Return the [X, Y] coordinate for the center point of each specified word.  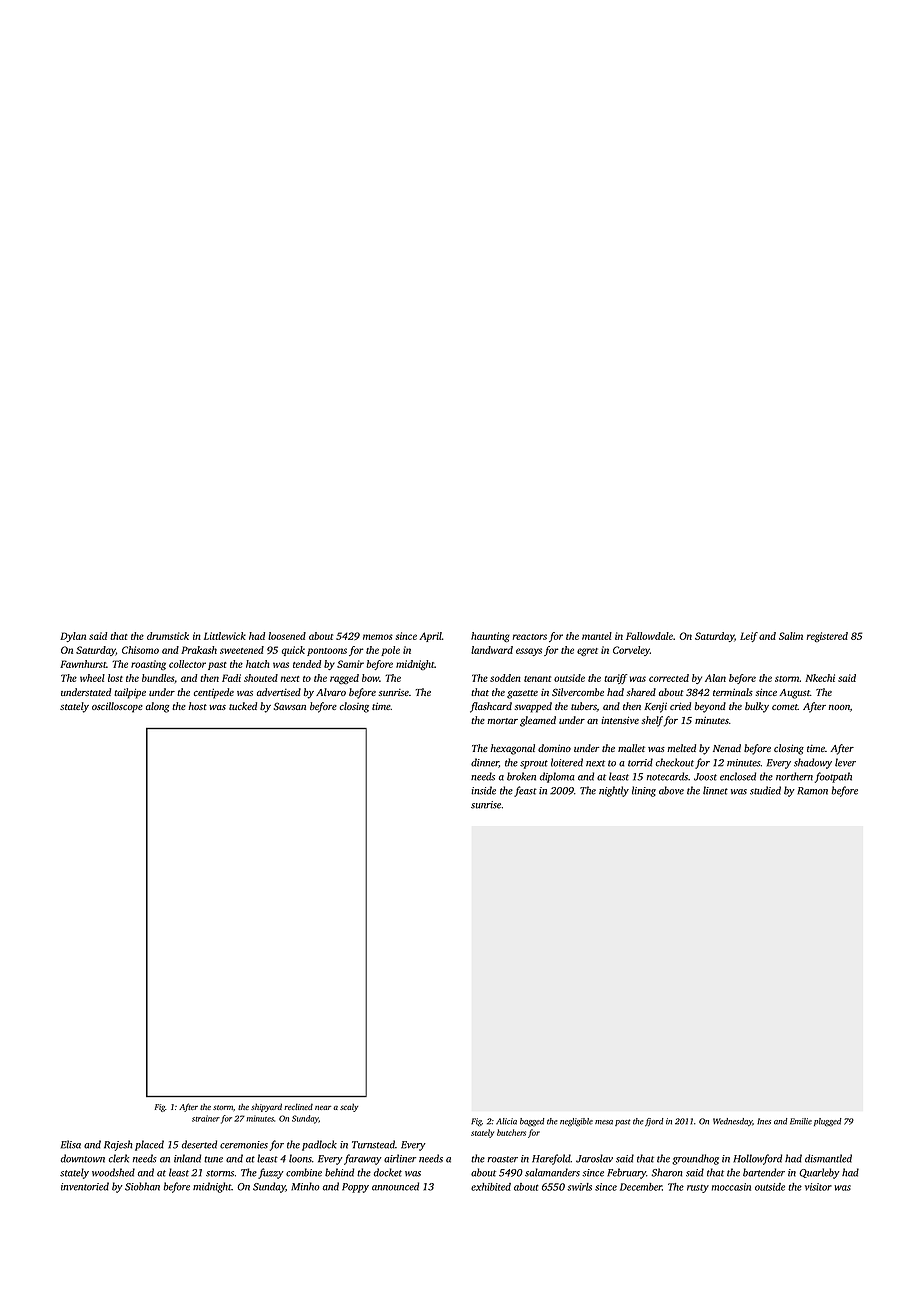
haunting [490, 637]
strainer [206, 1118]
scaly [349, 1107]
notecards [667, 776]
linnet [715, 790]
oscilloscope [117, 707]
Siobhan [142, 1186]
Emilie [801, 1121]
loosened [287, 636]
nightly [614, 791]
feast [525, 791]
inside [483, 790]
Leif [749, 637]
